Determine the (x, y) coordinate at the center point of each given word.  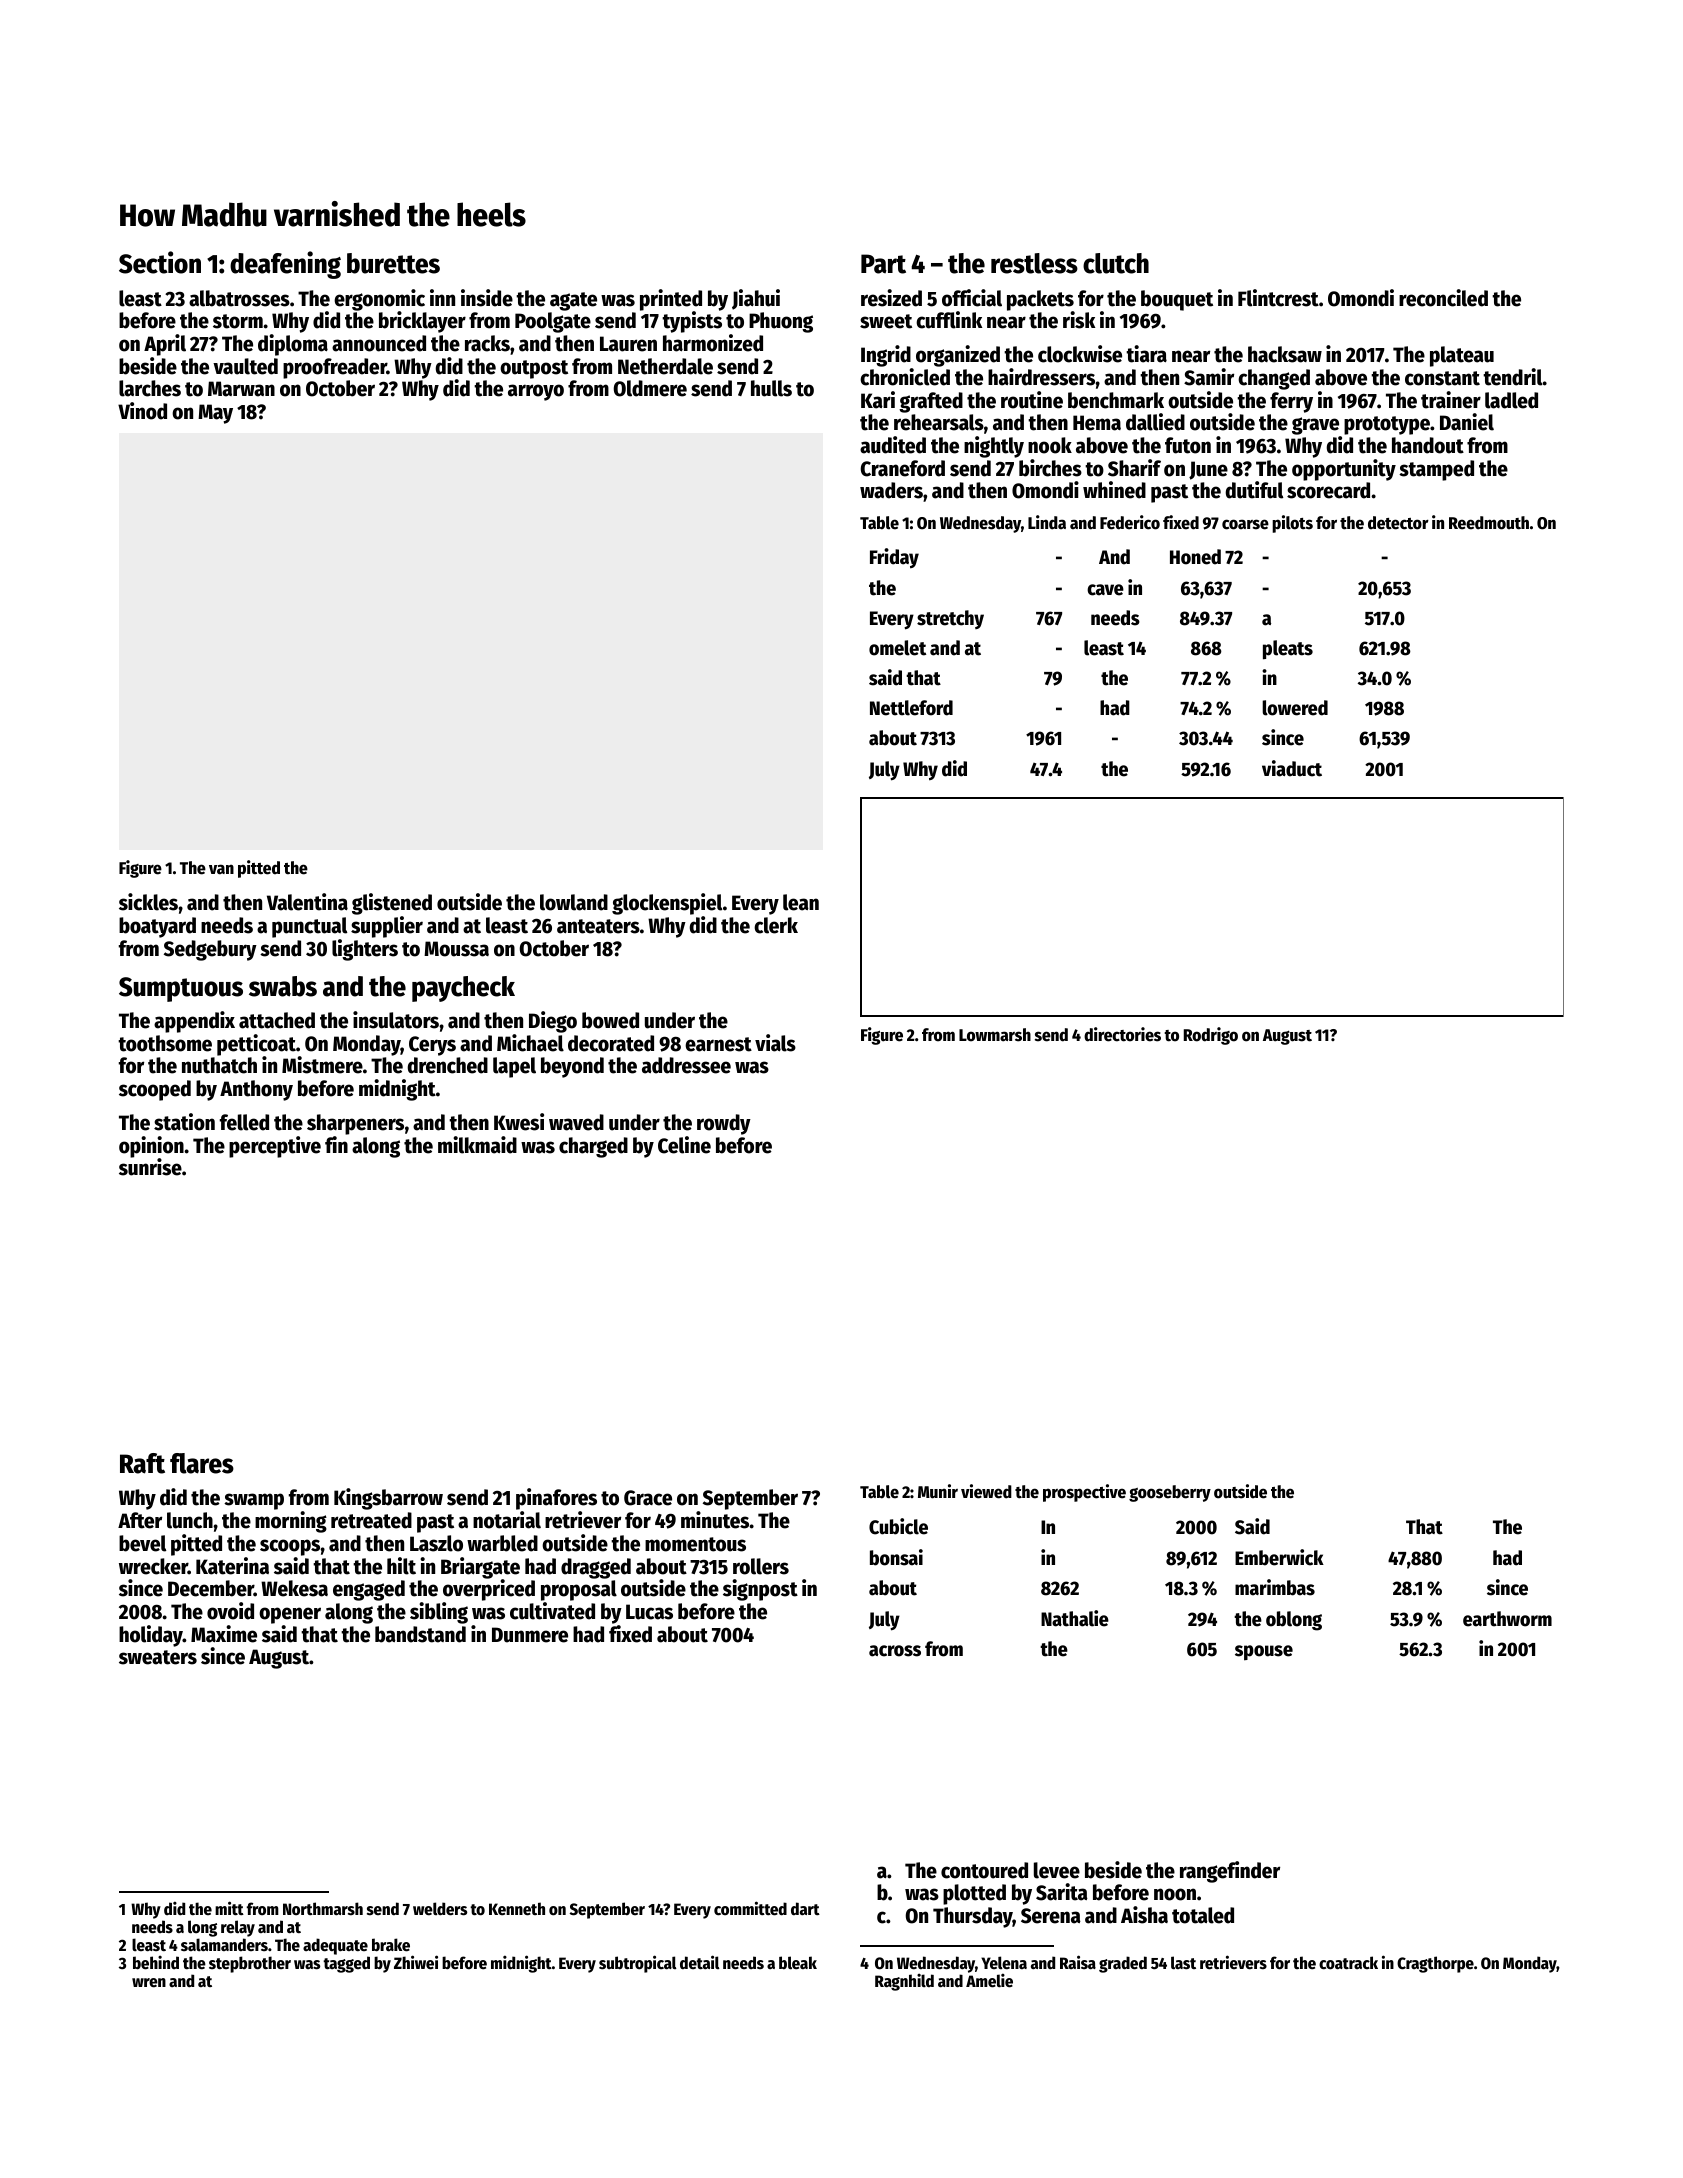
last (1183, 1963)
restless (1034, 263)
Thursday (973, 1917)
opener (290, 1615)
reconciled (1443, 298)
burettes (393, 263)
